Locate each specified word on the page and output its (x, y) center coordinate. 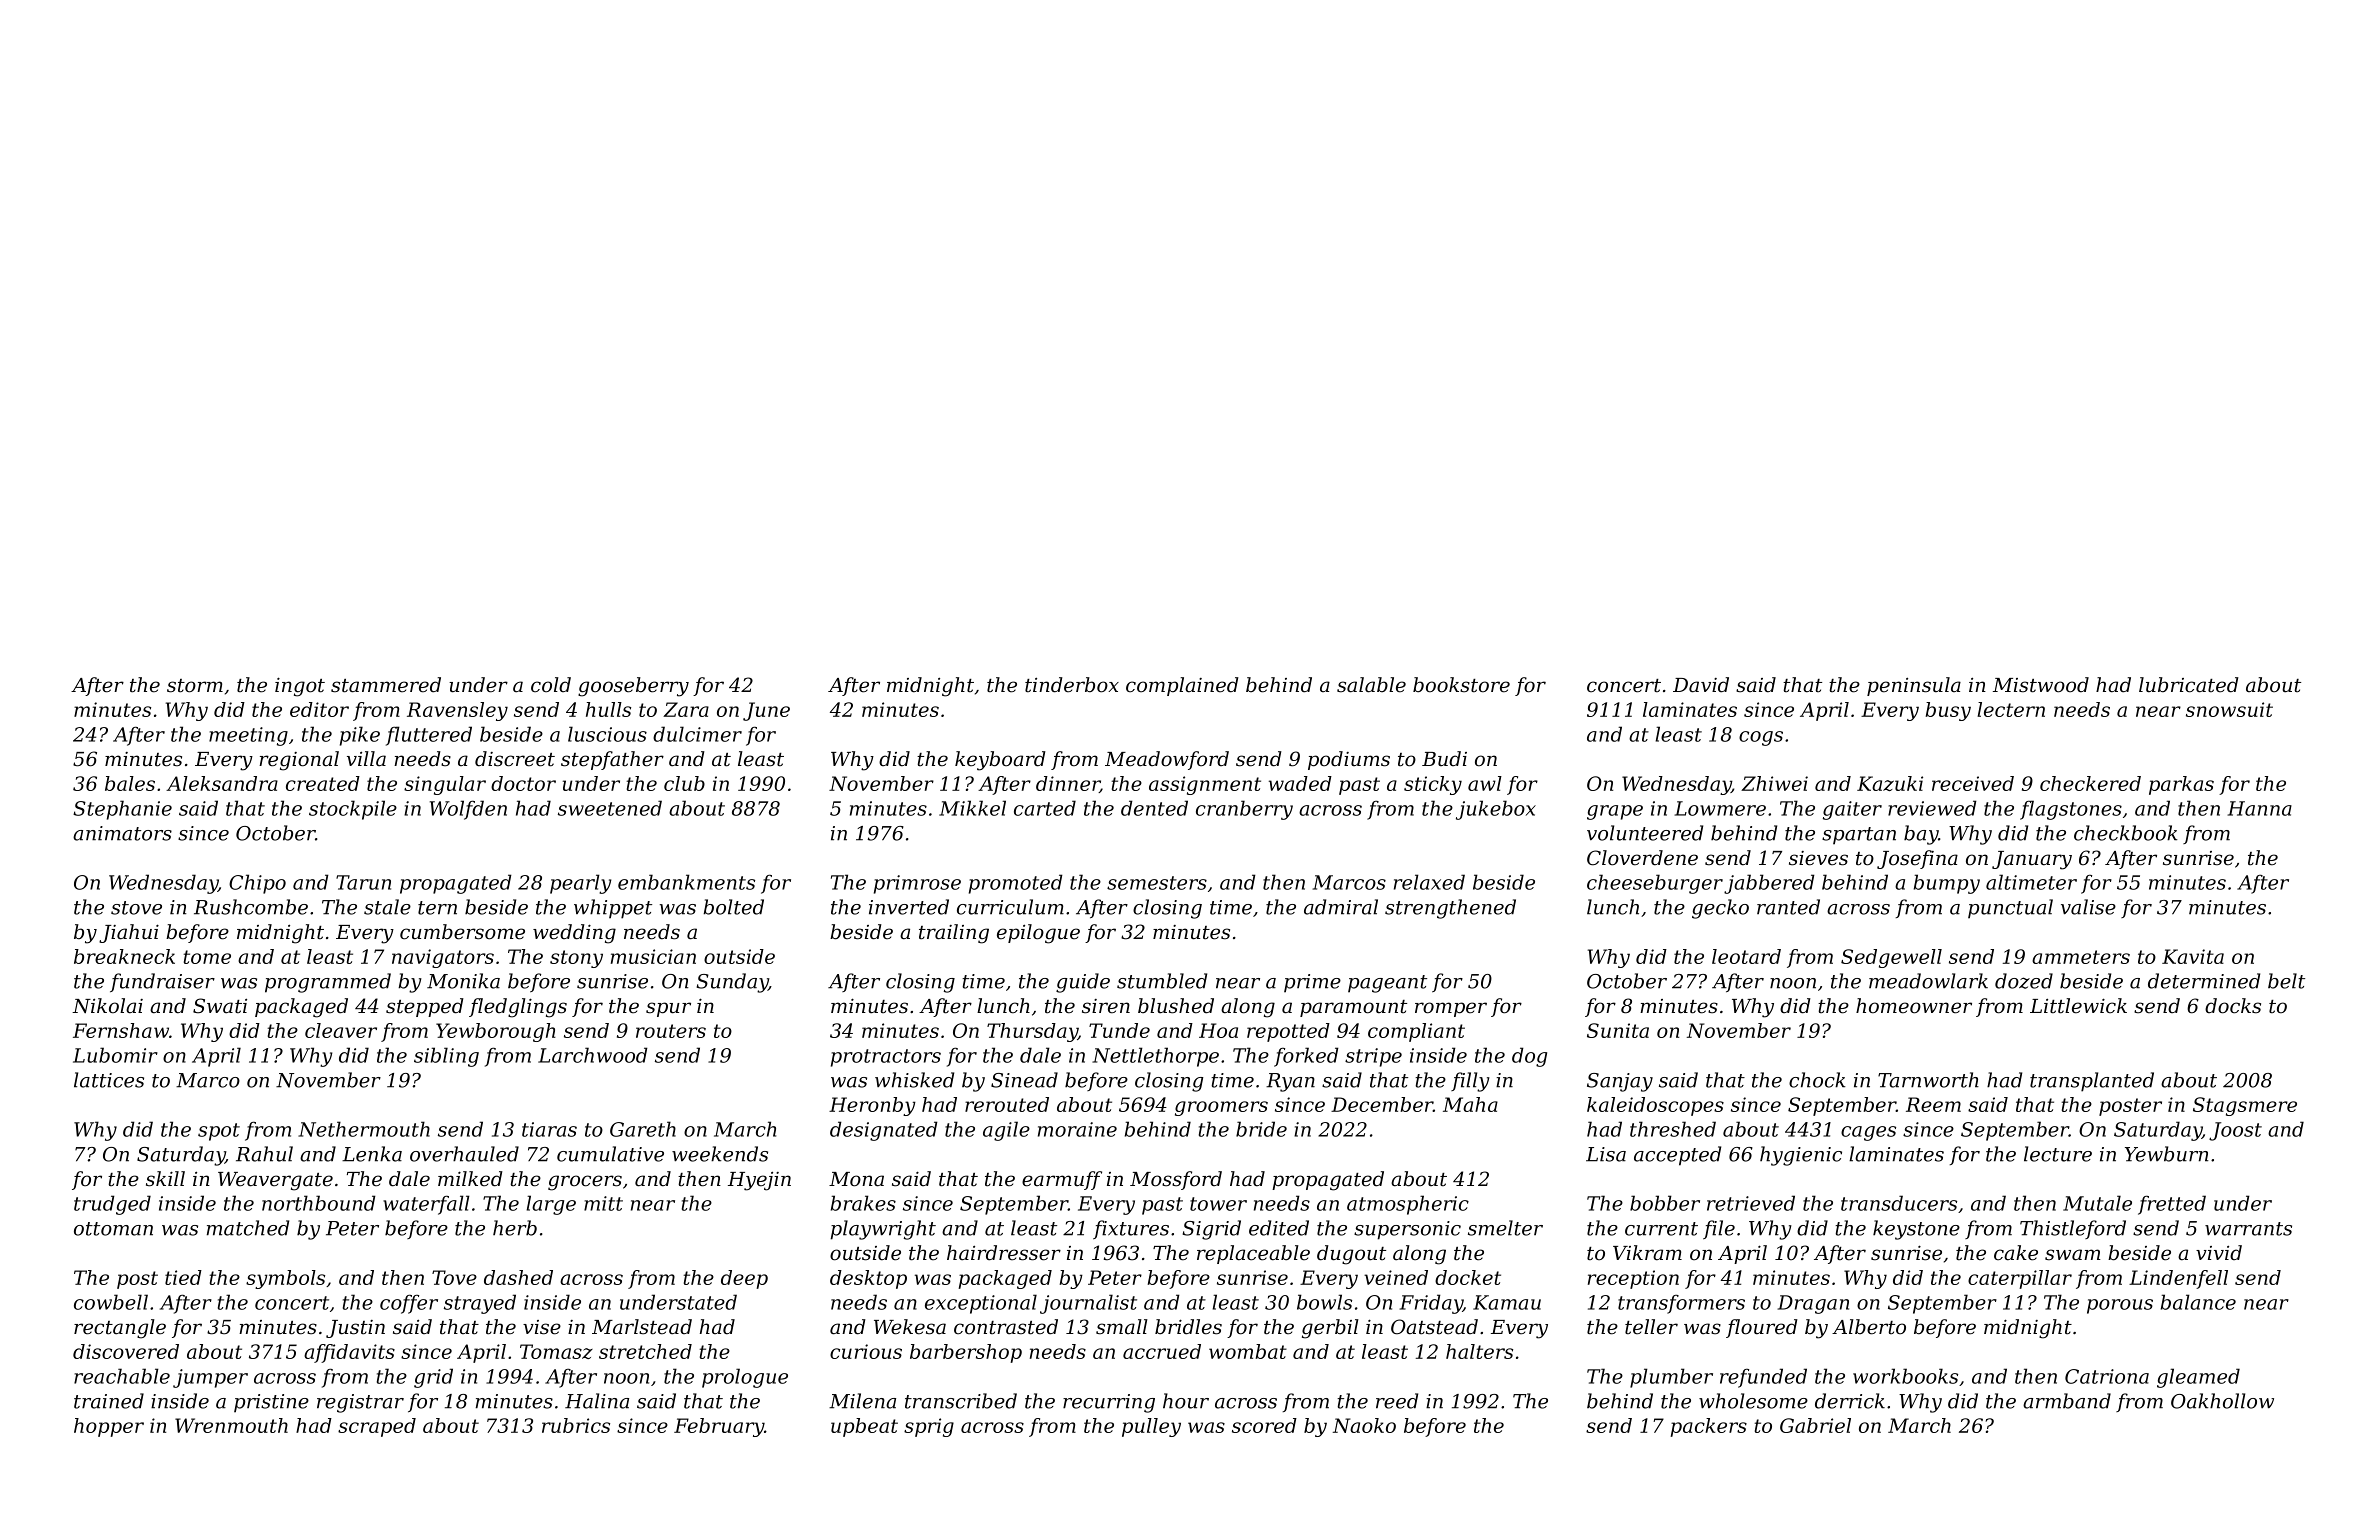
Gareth (643, 1129)
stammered (386, 685)
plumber (1671, 1378)
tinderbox (1072, 685)
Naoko (1364, 1425)
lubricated (2189, 685)
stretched (645, 1351)
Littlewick (2078, 1006)
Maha (1470, 1104)
